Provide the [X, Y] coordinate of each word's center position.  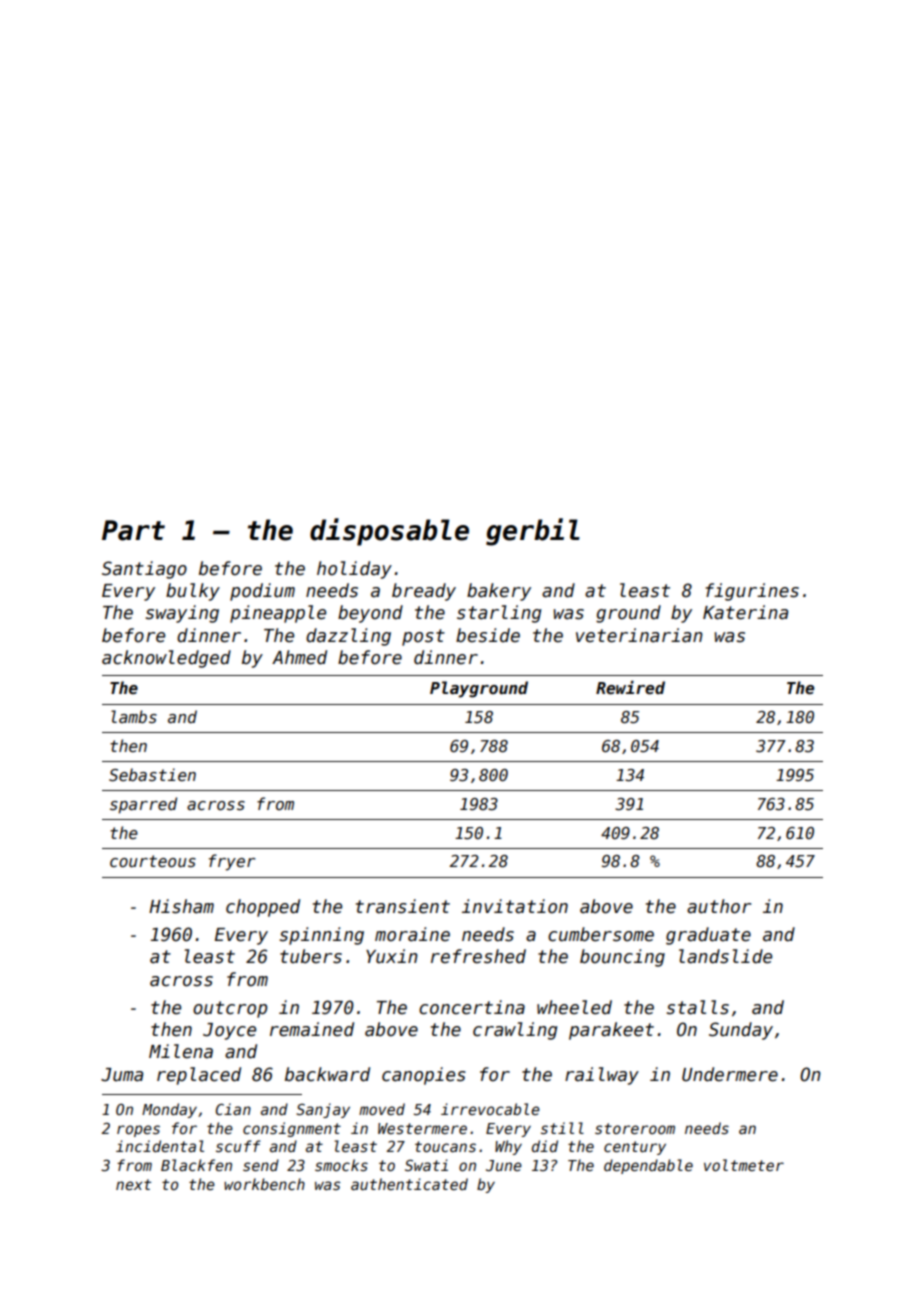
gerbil [533, 532]
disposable [389, 532]
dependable [648, 1166]
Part [133, 530]
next [133, 1184]
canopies [424, 1076]
